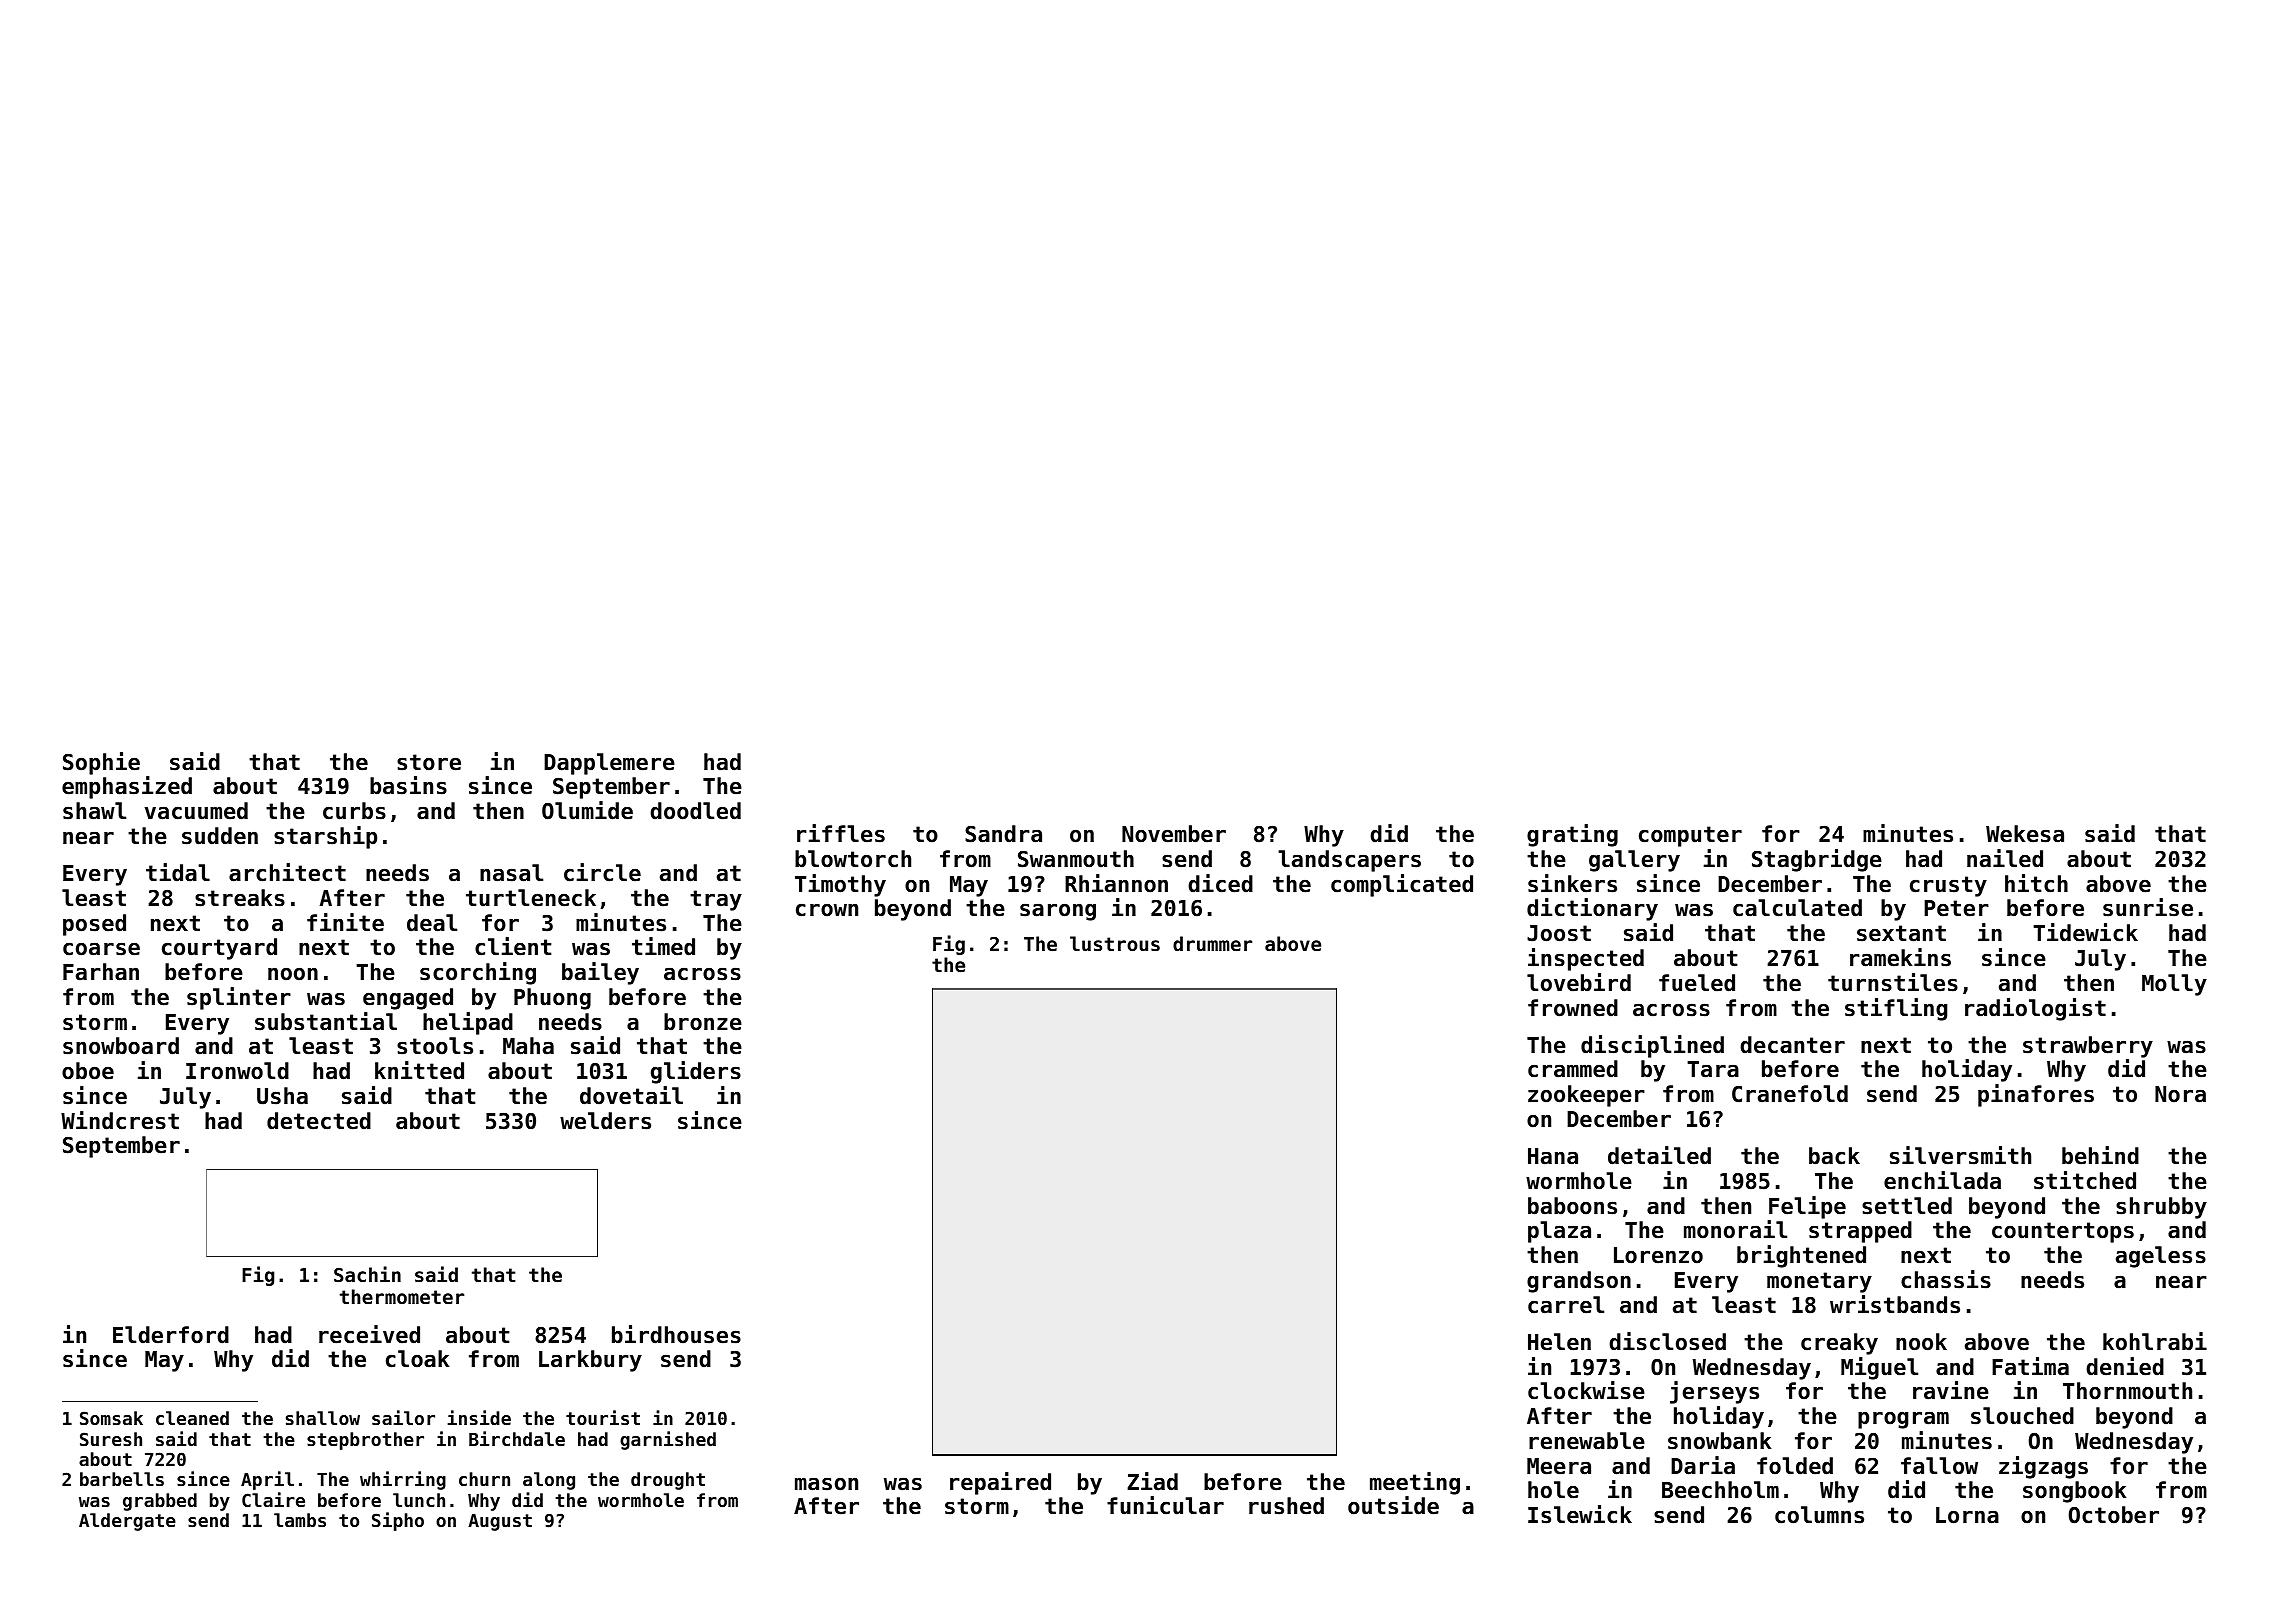 The image size is (2269, 1604). Describe the element at coordinates (1572, 1206) in the screenshot. I see `baboons` at that location.
